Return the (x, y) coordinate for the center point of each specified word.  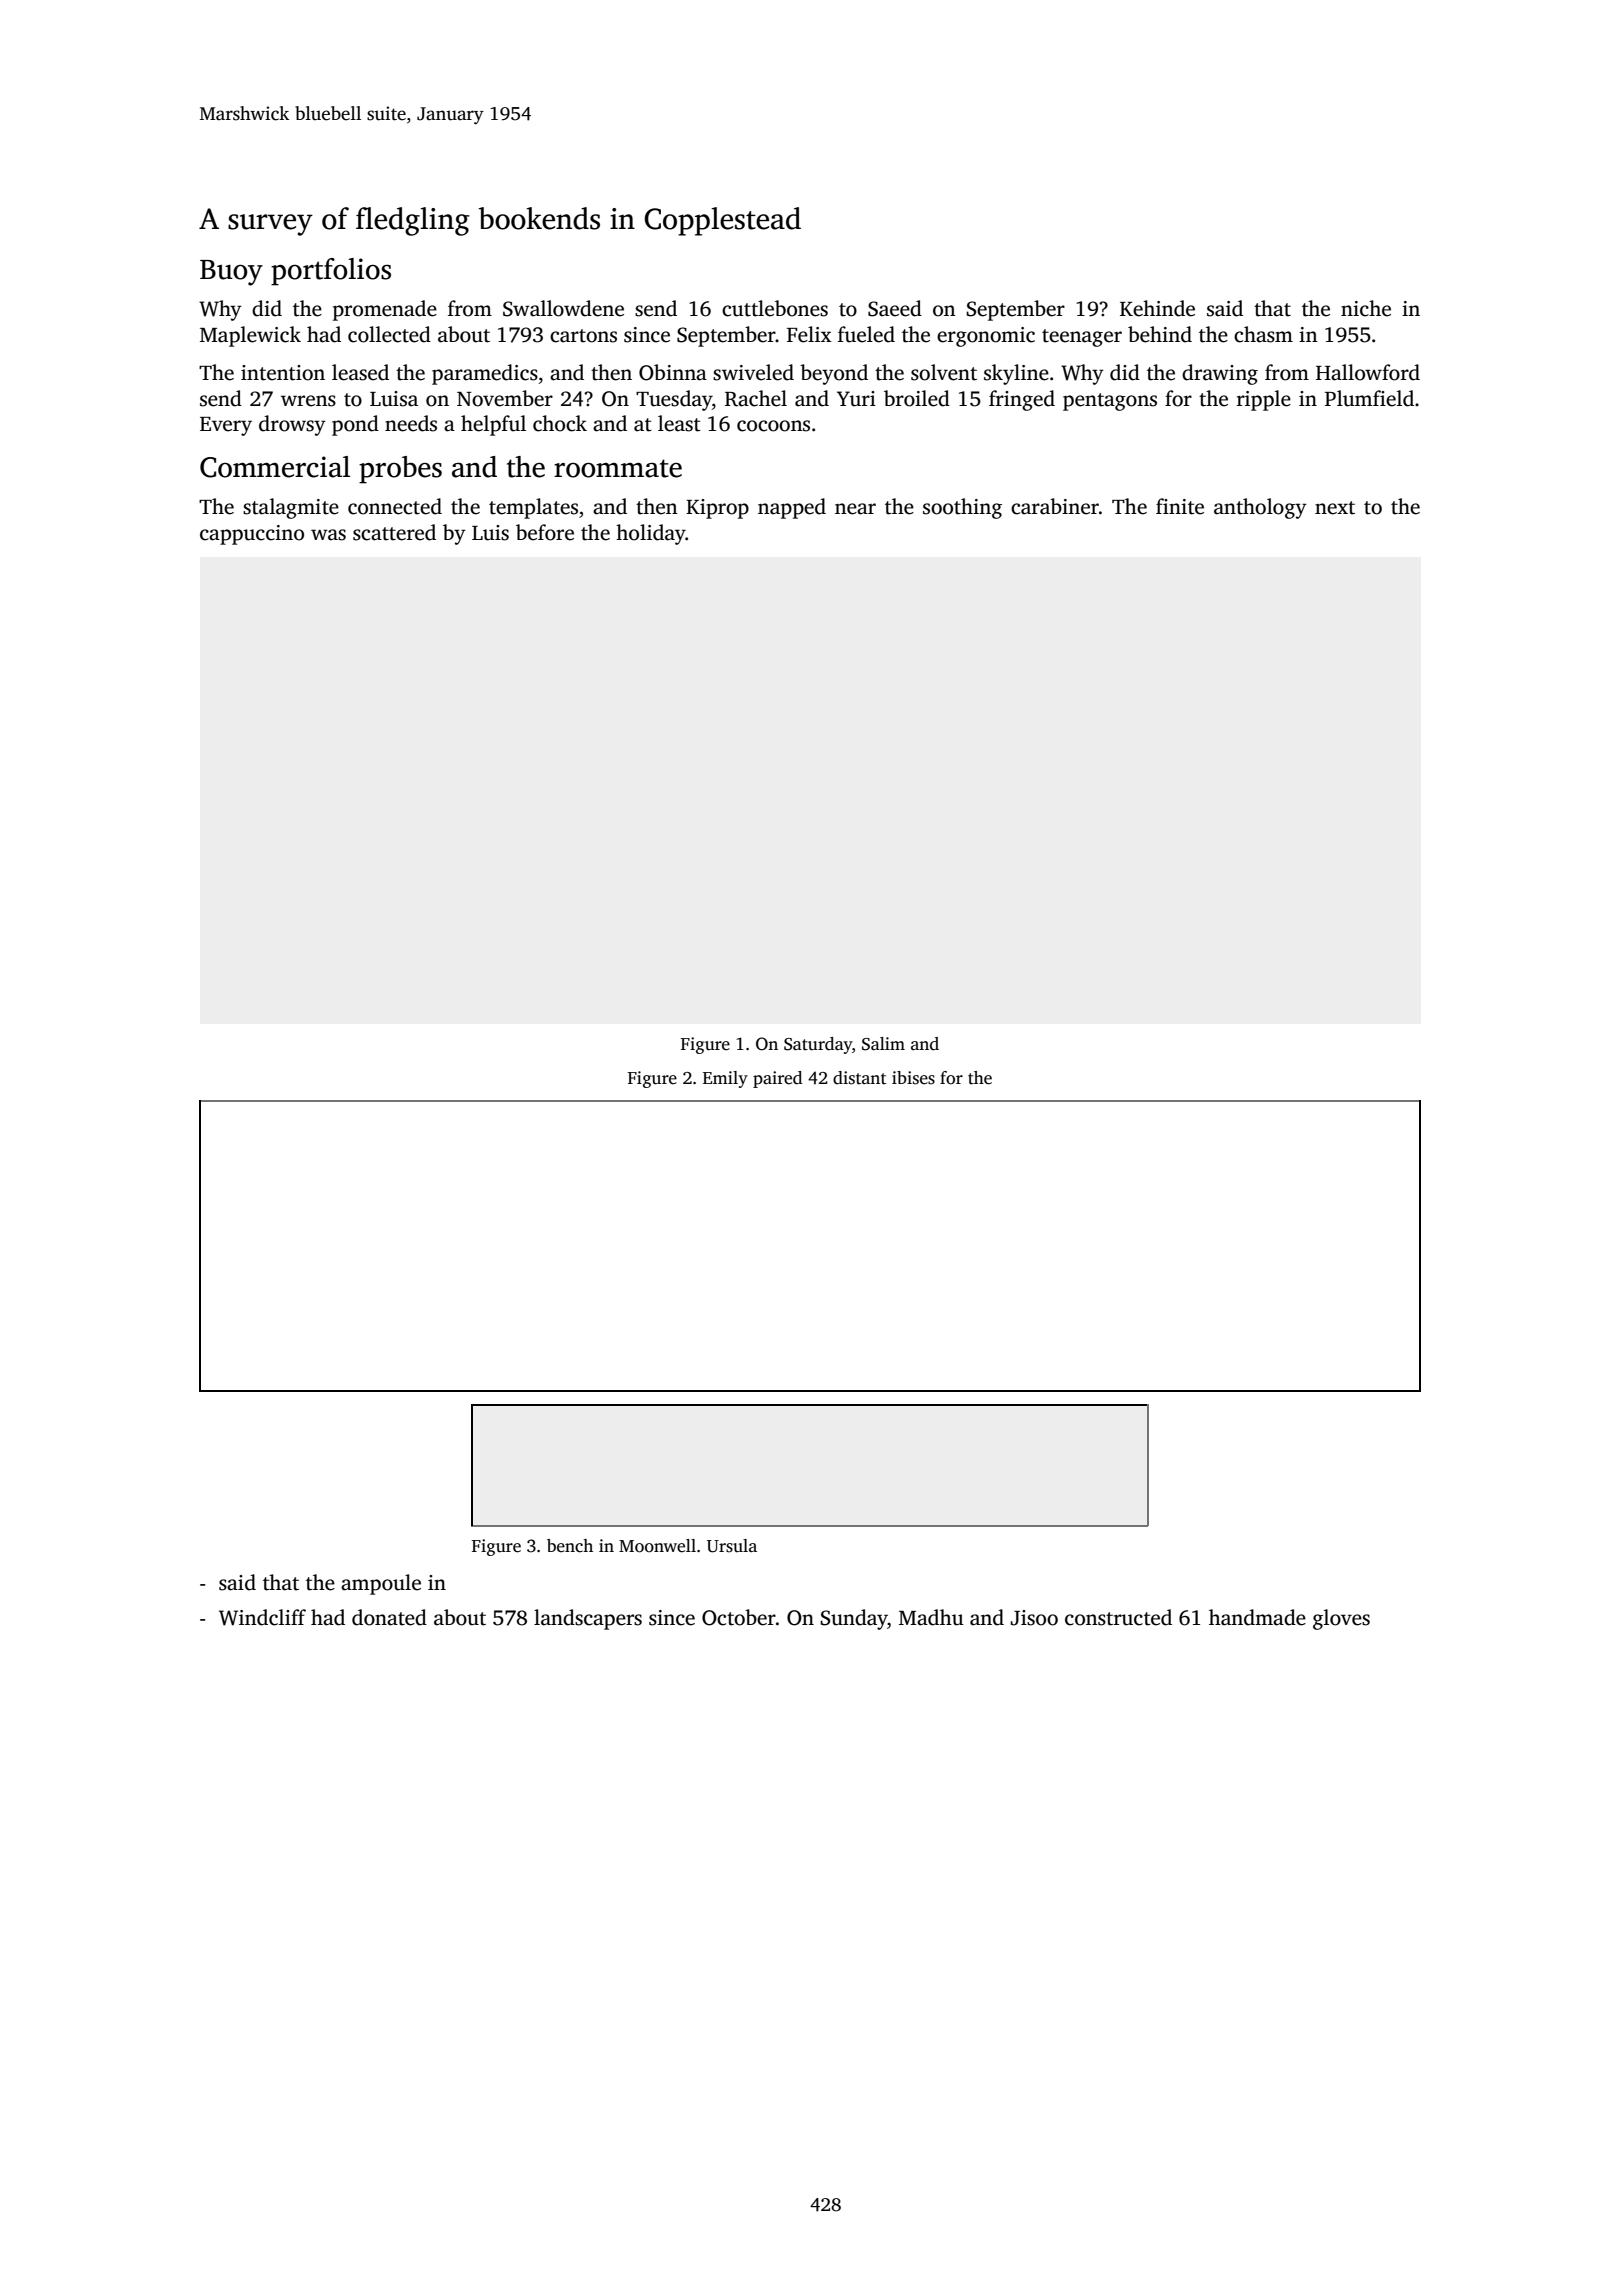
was (328, 535)
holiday (651, 534)
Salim (883, 1044)
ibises (913, 1078)
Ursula (732, 1546)
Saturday (818, 1045)
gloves (1341, 1619)
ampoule (381, 1584)
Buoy (231, 273)
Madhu (931, 1617)
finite (1180, 506)
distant (859, 1078)
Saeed (895, 308)
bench (570, 1546)
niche (1366, 308)
